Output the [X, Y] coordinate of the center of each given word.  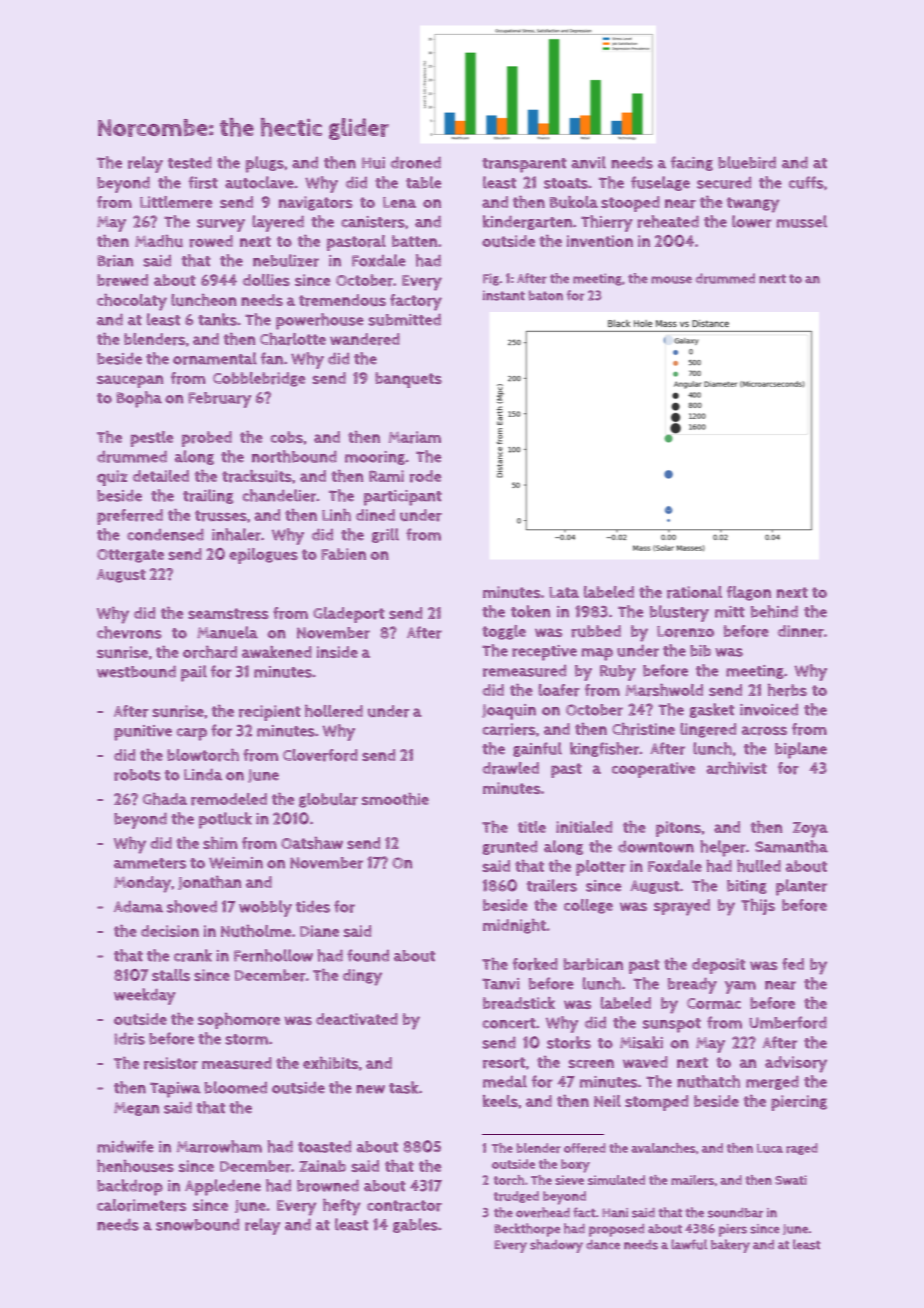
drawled [510, 768]
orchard [210, 652]
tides [313, 906]
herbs [787, 690]
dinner [801, 631]
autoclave [259, 182]
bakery [730, 1246]
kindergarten [527, 222]
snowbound [197, 1225]
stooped [630, 204]
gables [415, 1225]
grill [385, 535]
